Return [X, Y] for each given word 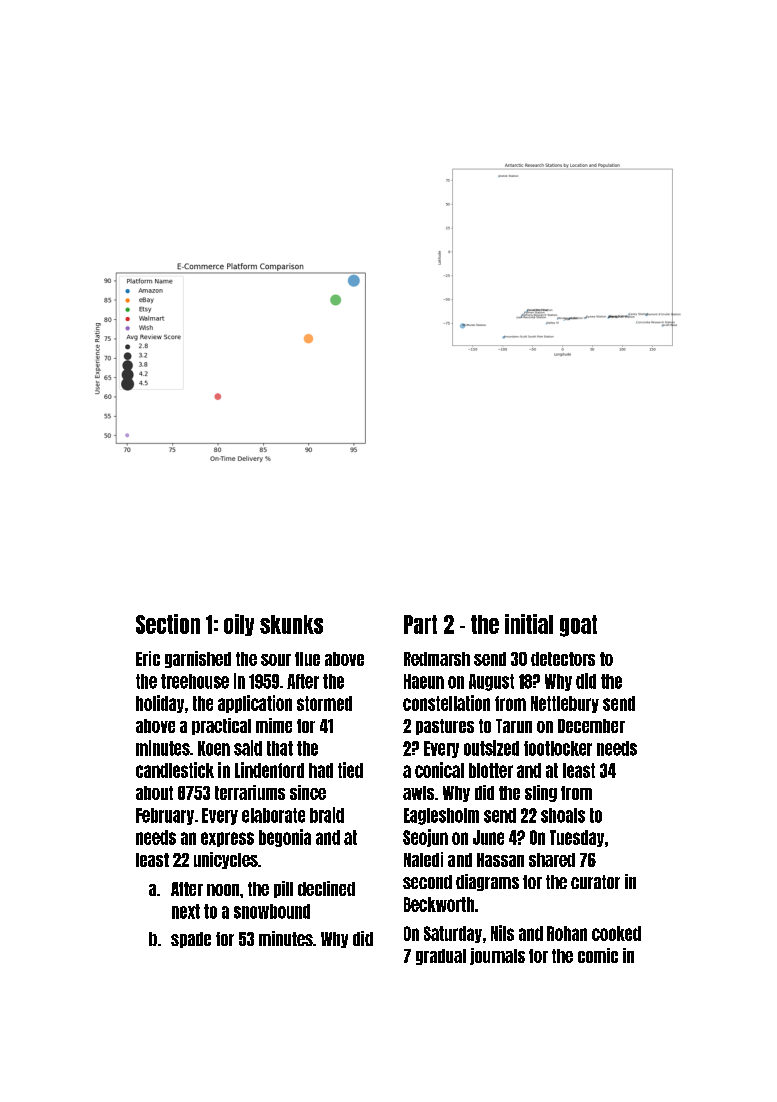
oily [239, 625]
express [227, 839]
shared [552, 860]
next [186, 911]
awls [418, 793]
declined [326, 888]
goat [578, 626]
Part [420, 624]
